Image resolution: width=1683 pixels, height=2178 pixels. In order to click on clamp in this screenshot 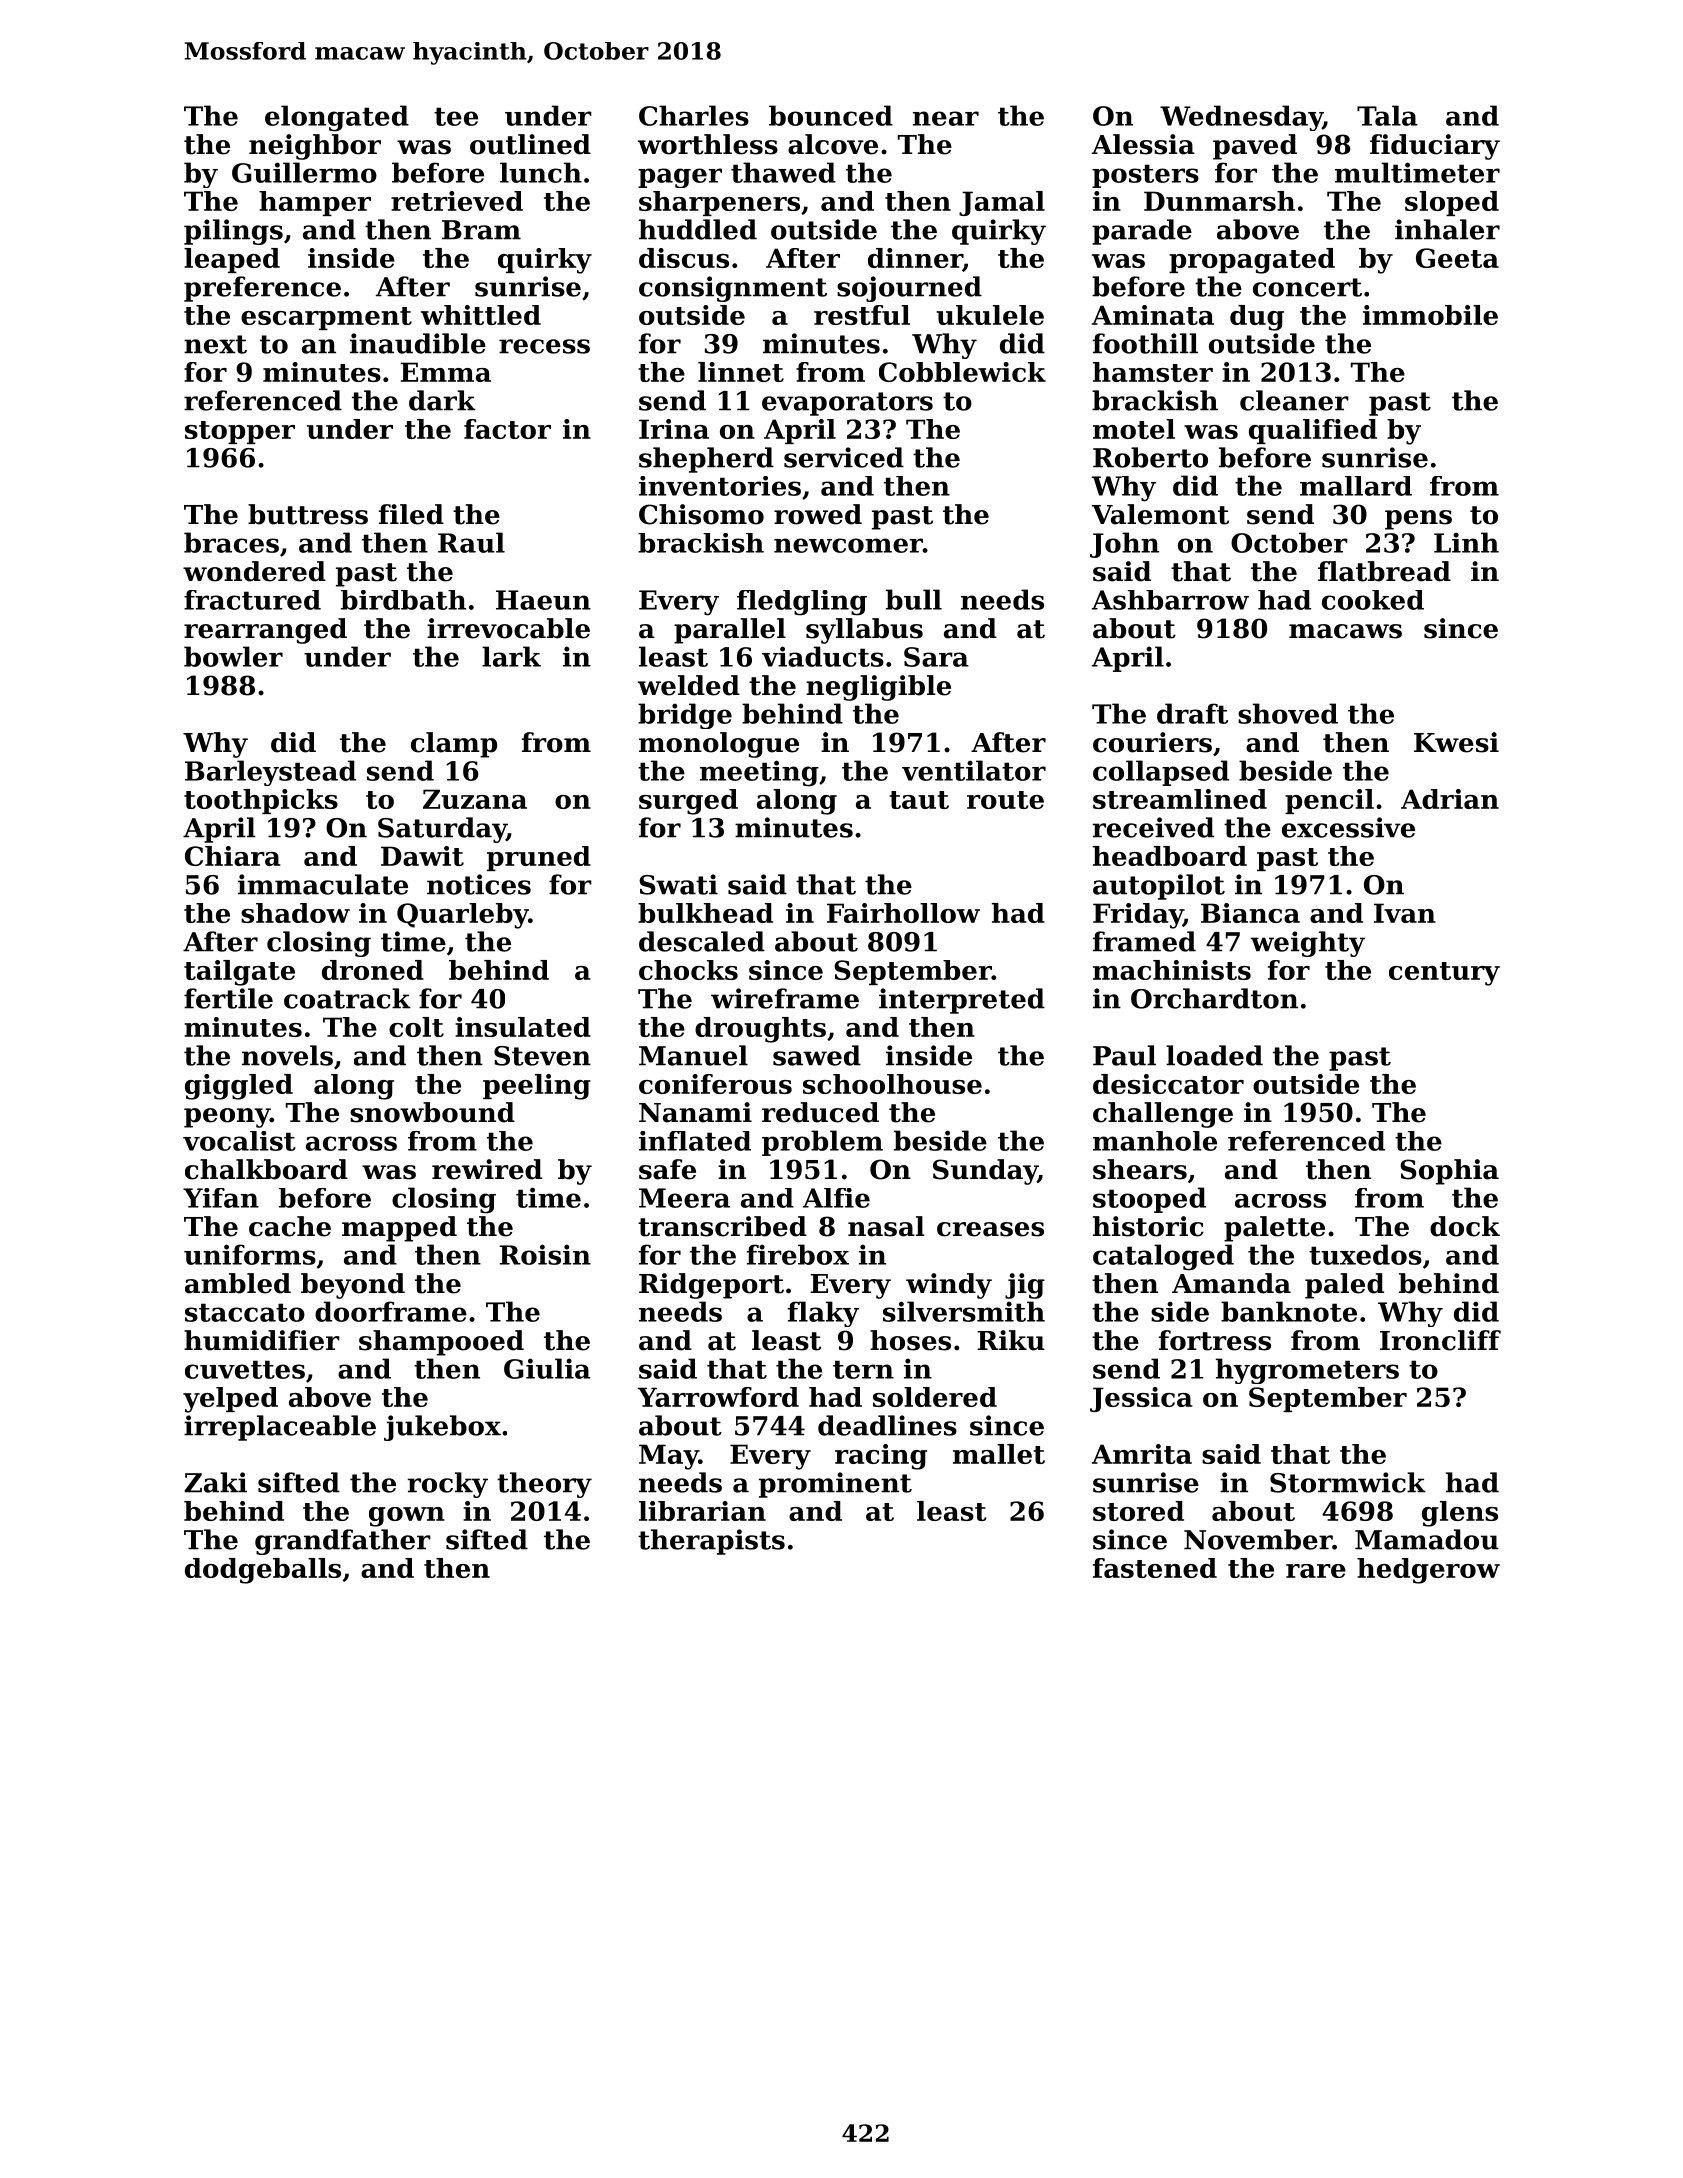, I will do `click(454, 745)`.
